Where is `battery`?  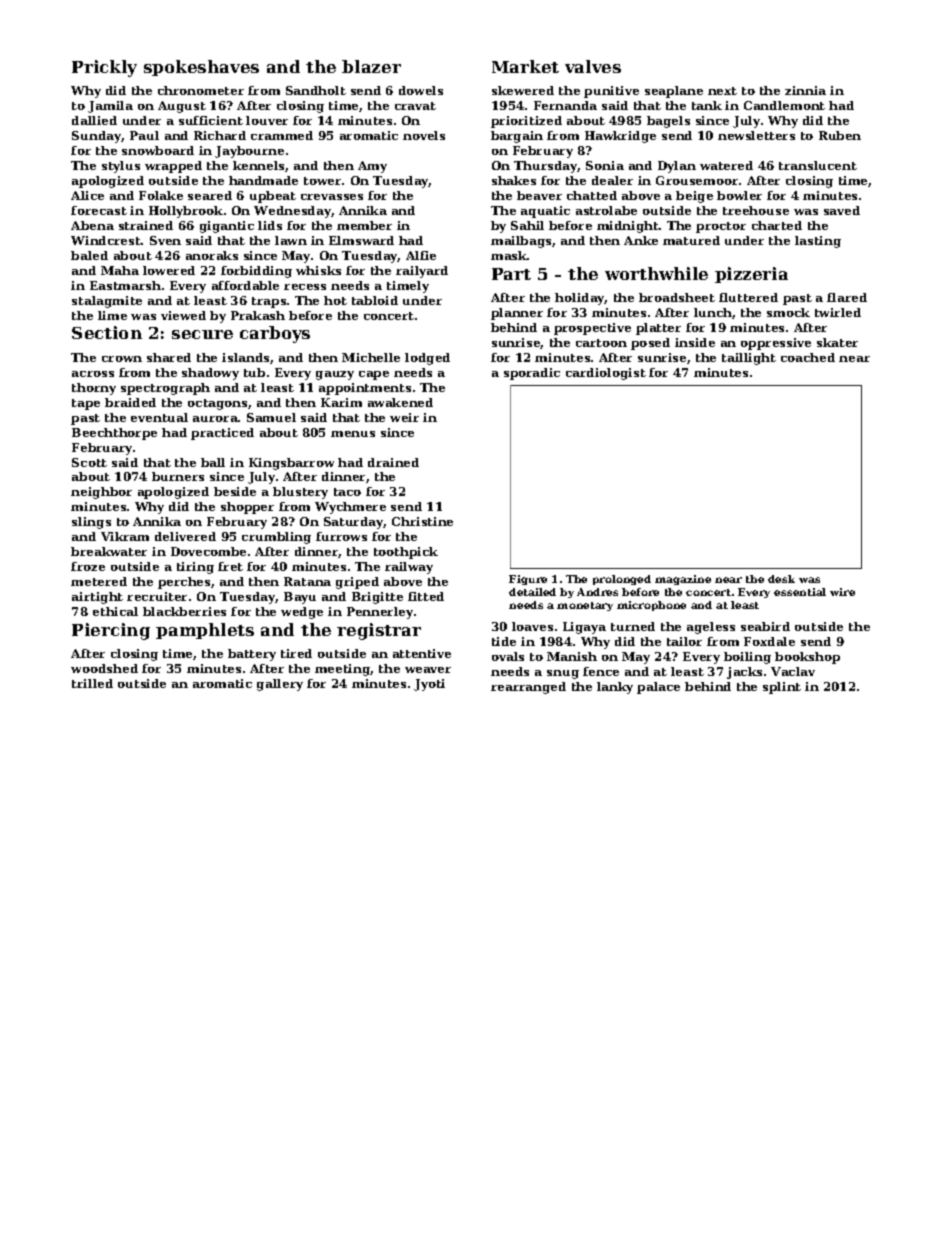
battery is located at coordinates (252, 655).
